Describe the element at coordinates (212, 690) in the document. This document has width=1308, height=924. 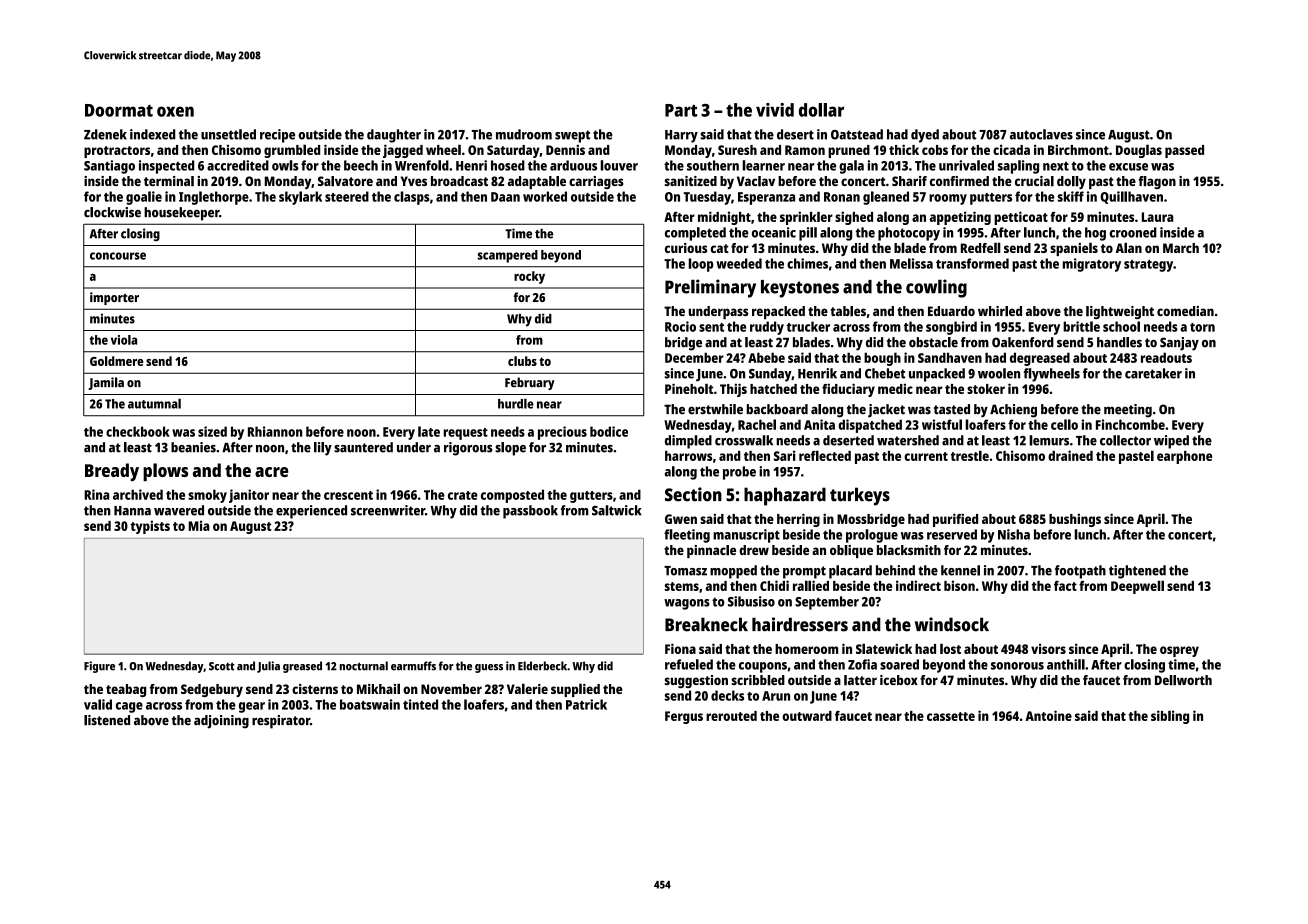
I see `Sedgebury` at that location.
